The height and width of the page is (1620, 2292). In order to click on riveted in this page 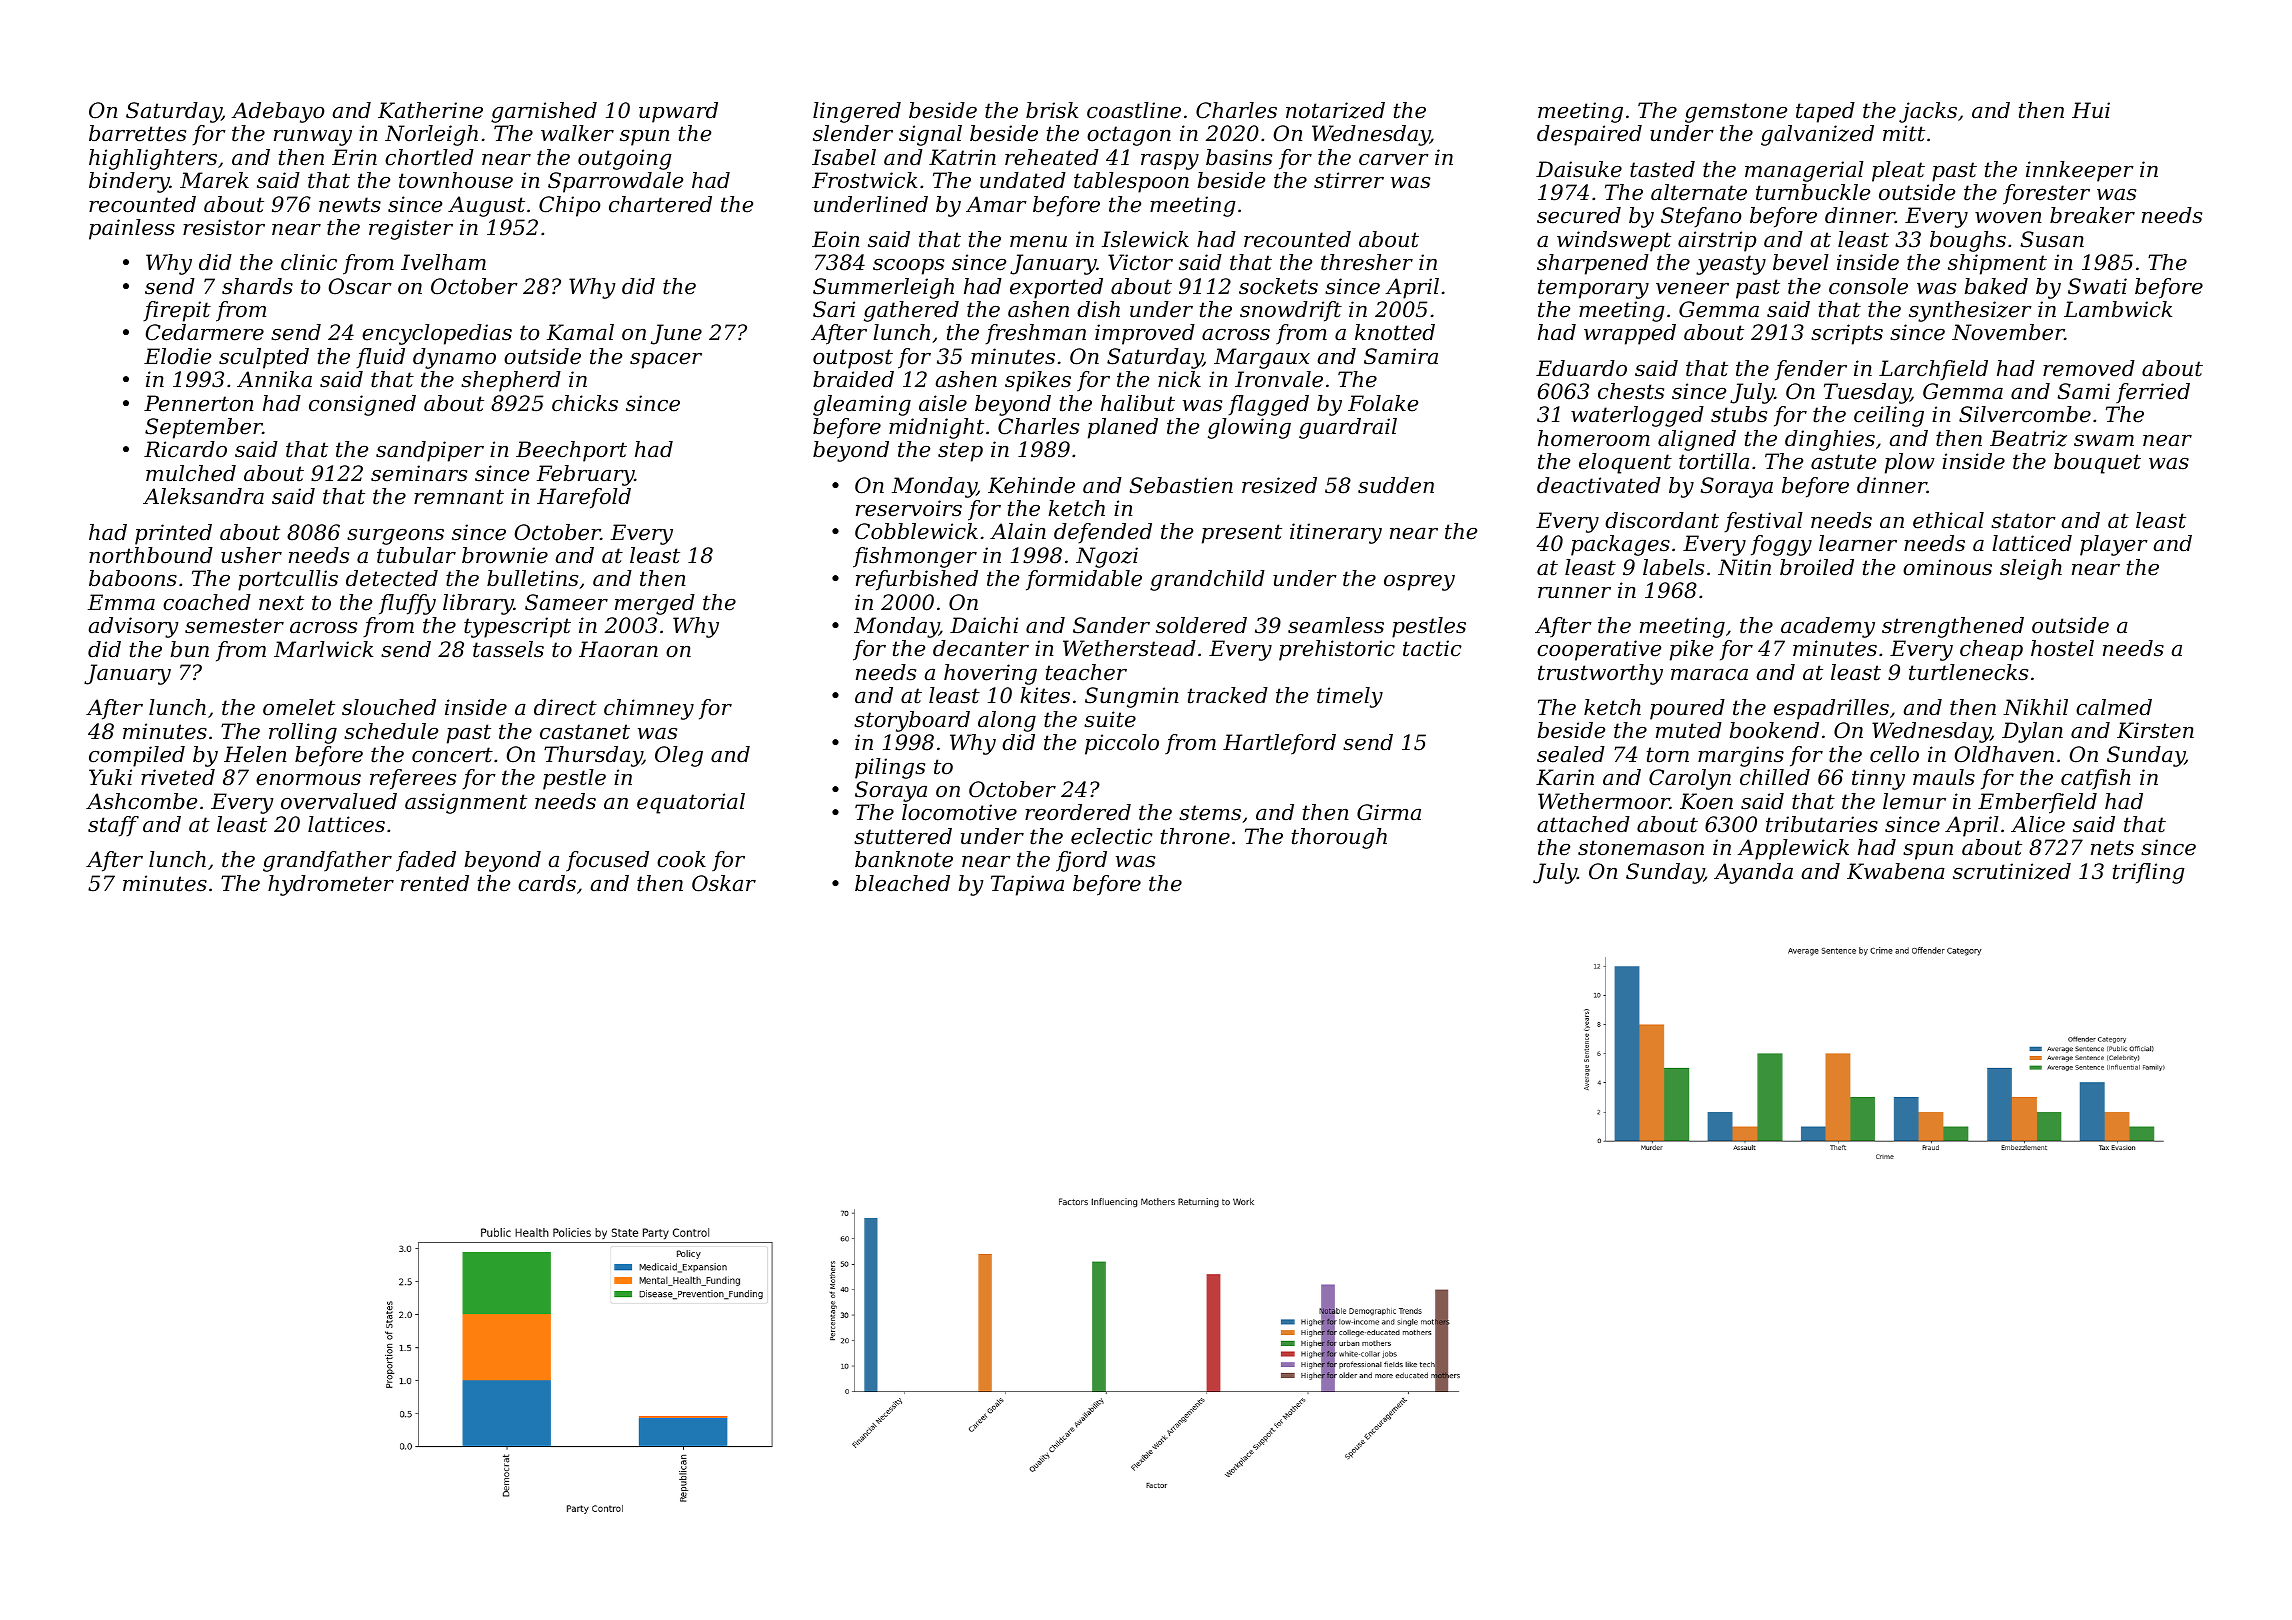, I will do `click(178, 777)`.
